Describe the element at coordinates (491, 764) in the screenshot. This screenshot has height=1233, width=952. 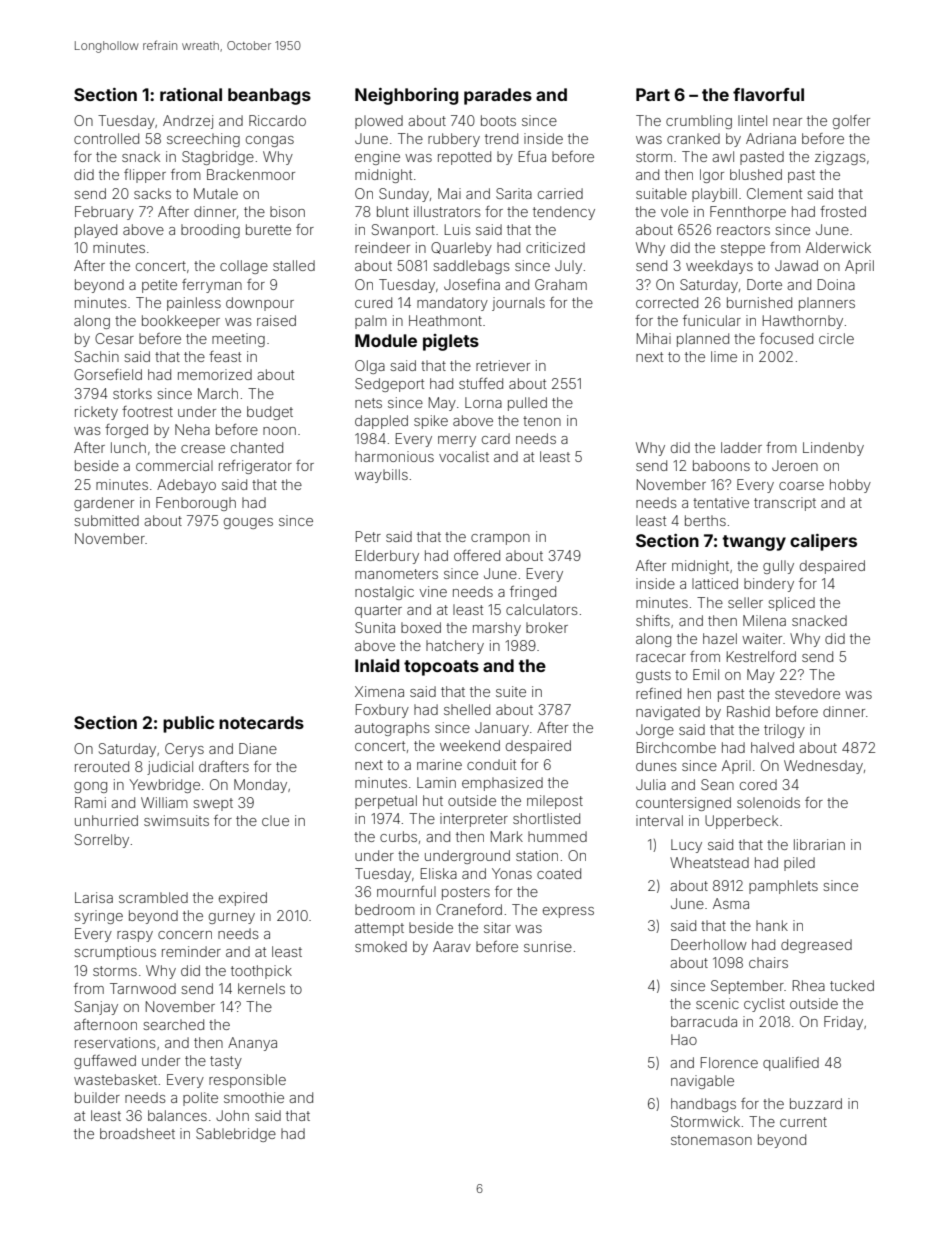
I see `conduit` at that location.
